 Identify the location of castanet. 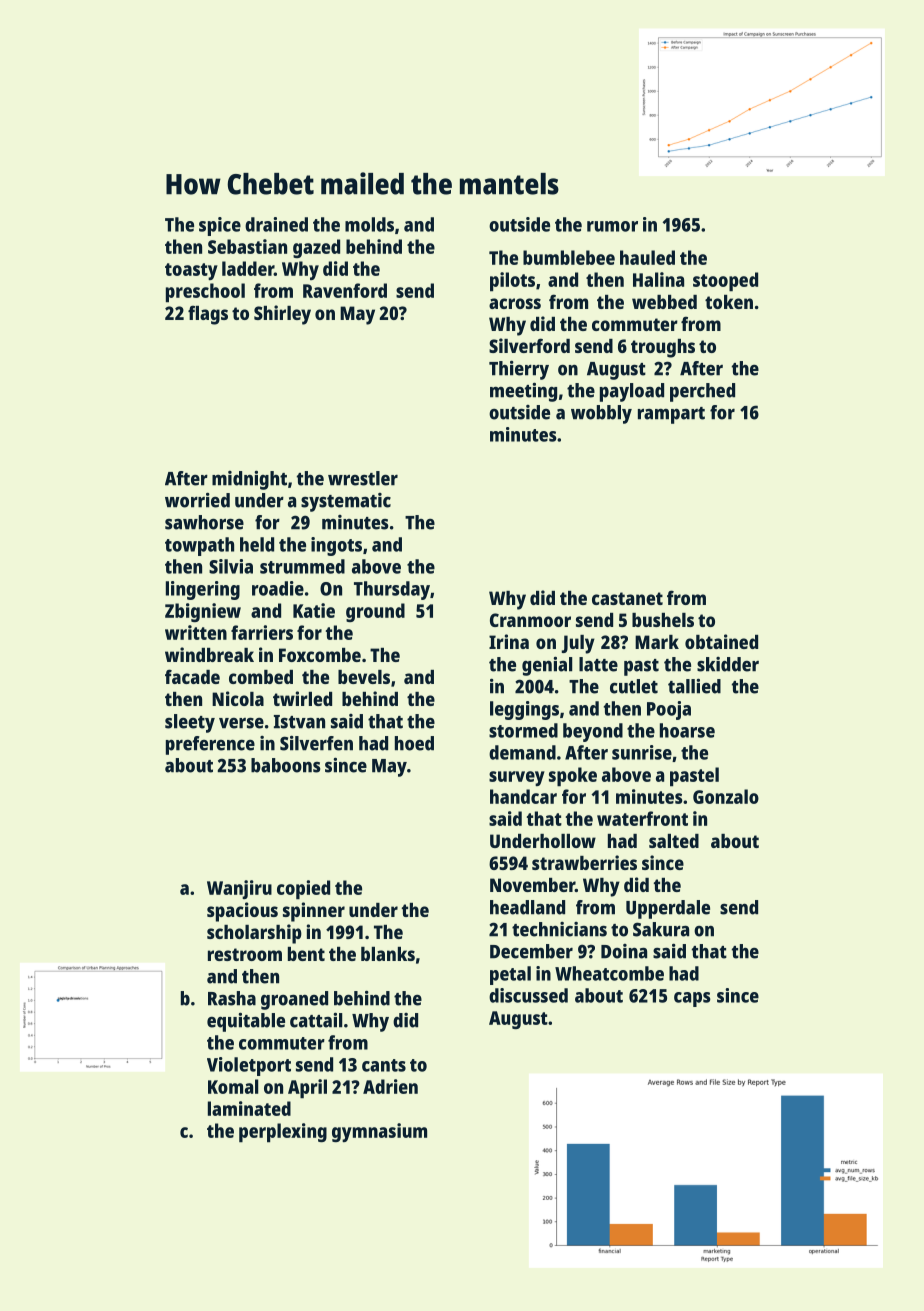
(627, 598).
